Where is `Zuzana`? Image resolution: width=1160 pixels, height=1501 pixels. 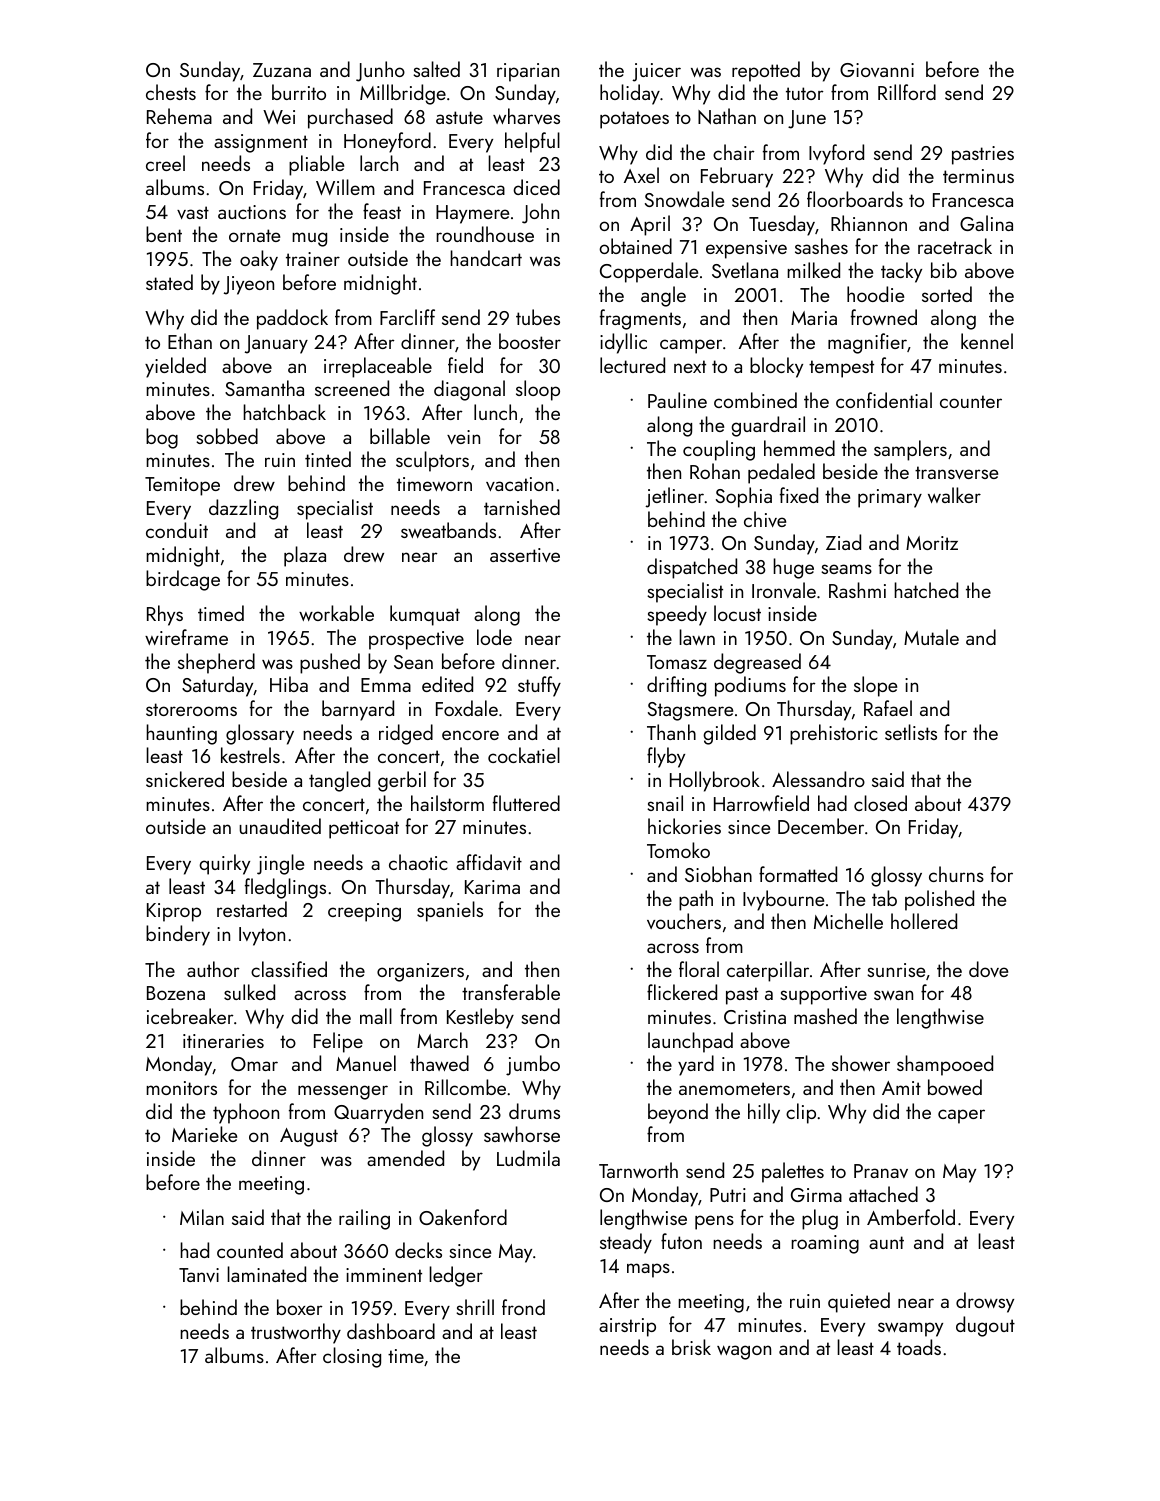 Zuzana is located at coordinates (282, 70).
